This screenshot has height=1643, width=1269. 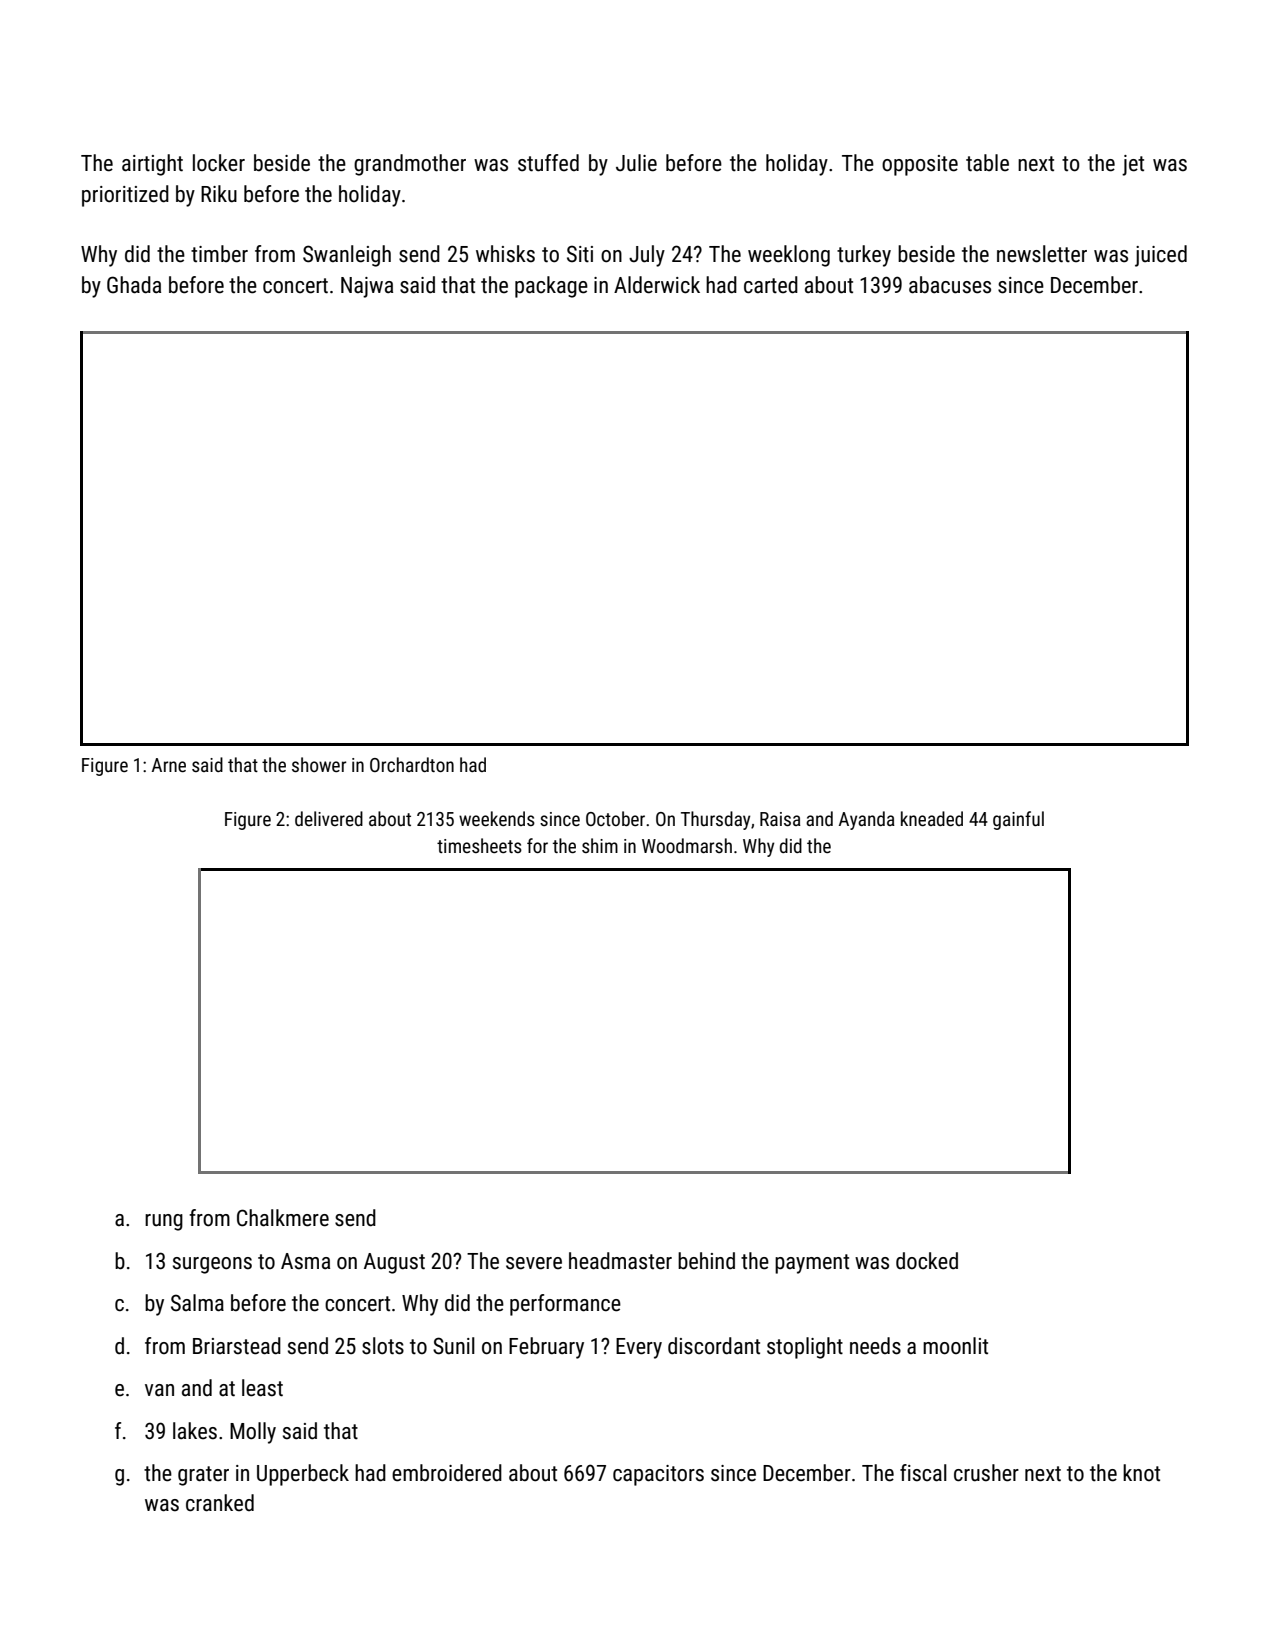 I want to click on Ghada, so click(x=134, y=285).
